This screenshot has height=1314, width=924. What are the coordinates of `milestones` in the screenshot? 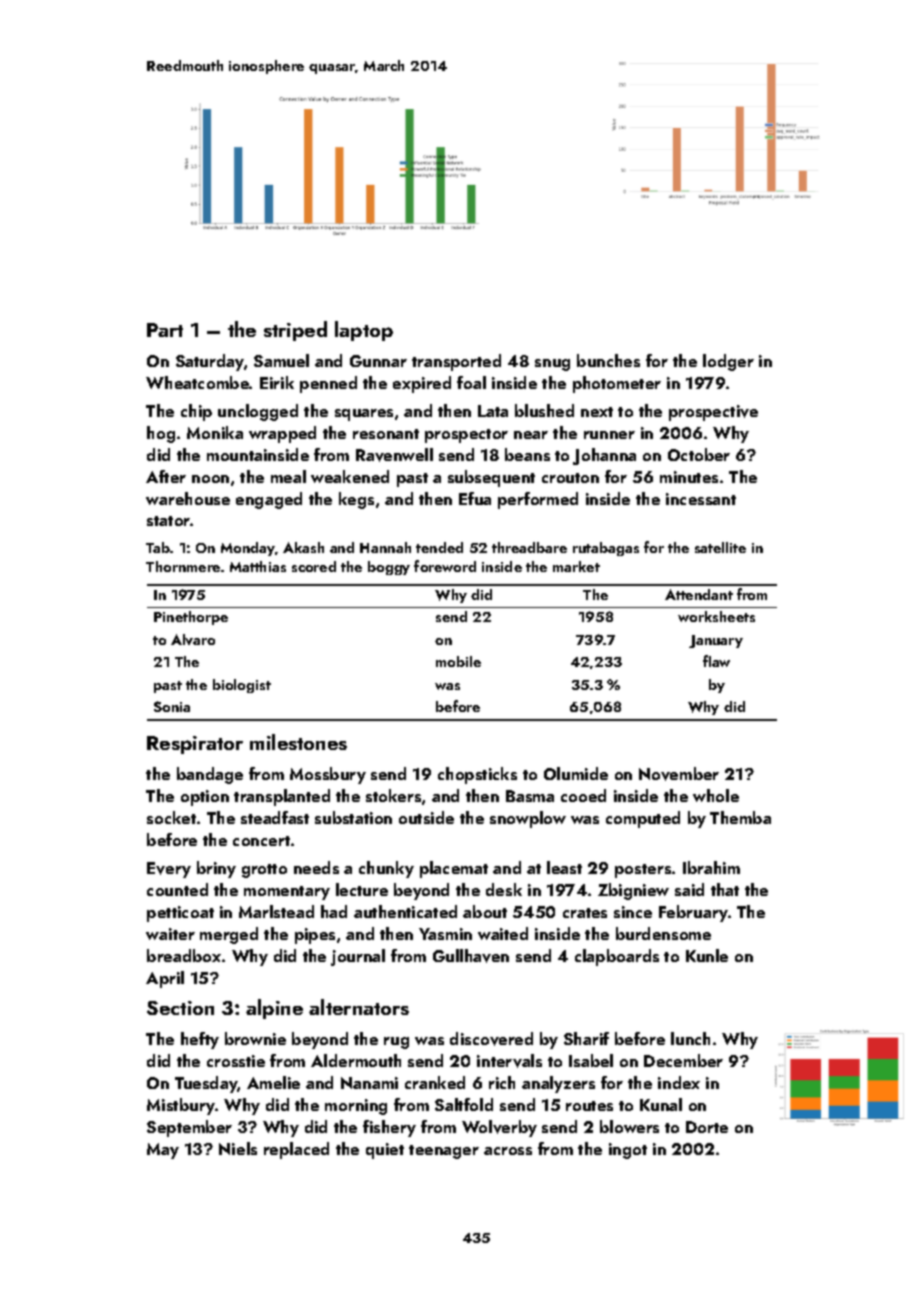 It's located at (298, 742).
